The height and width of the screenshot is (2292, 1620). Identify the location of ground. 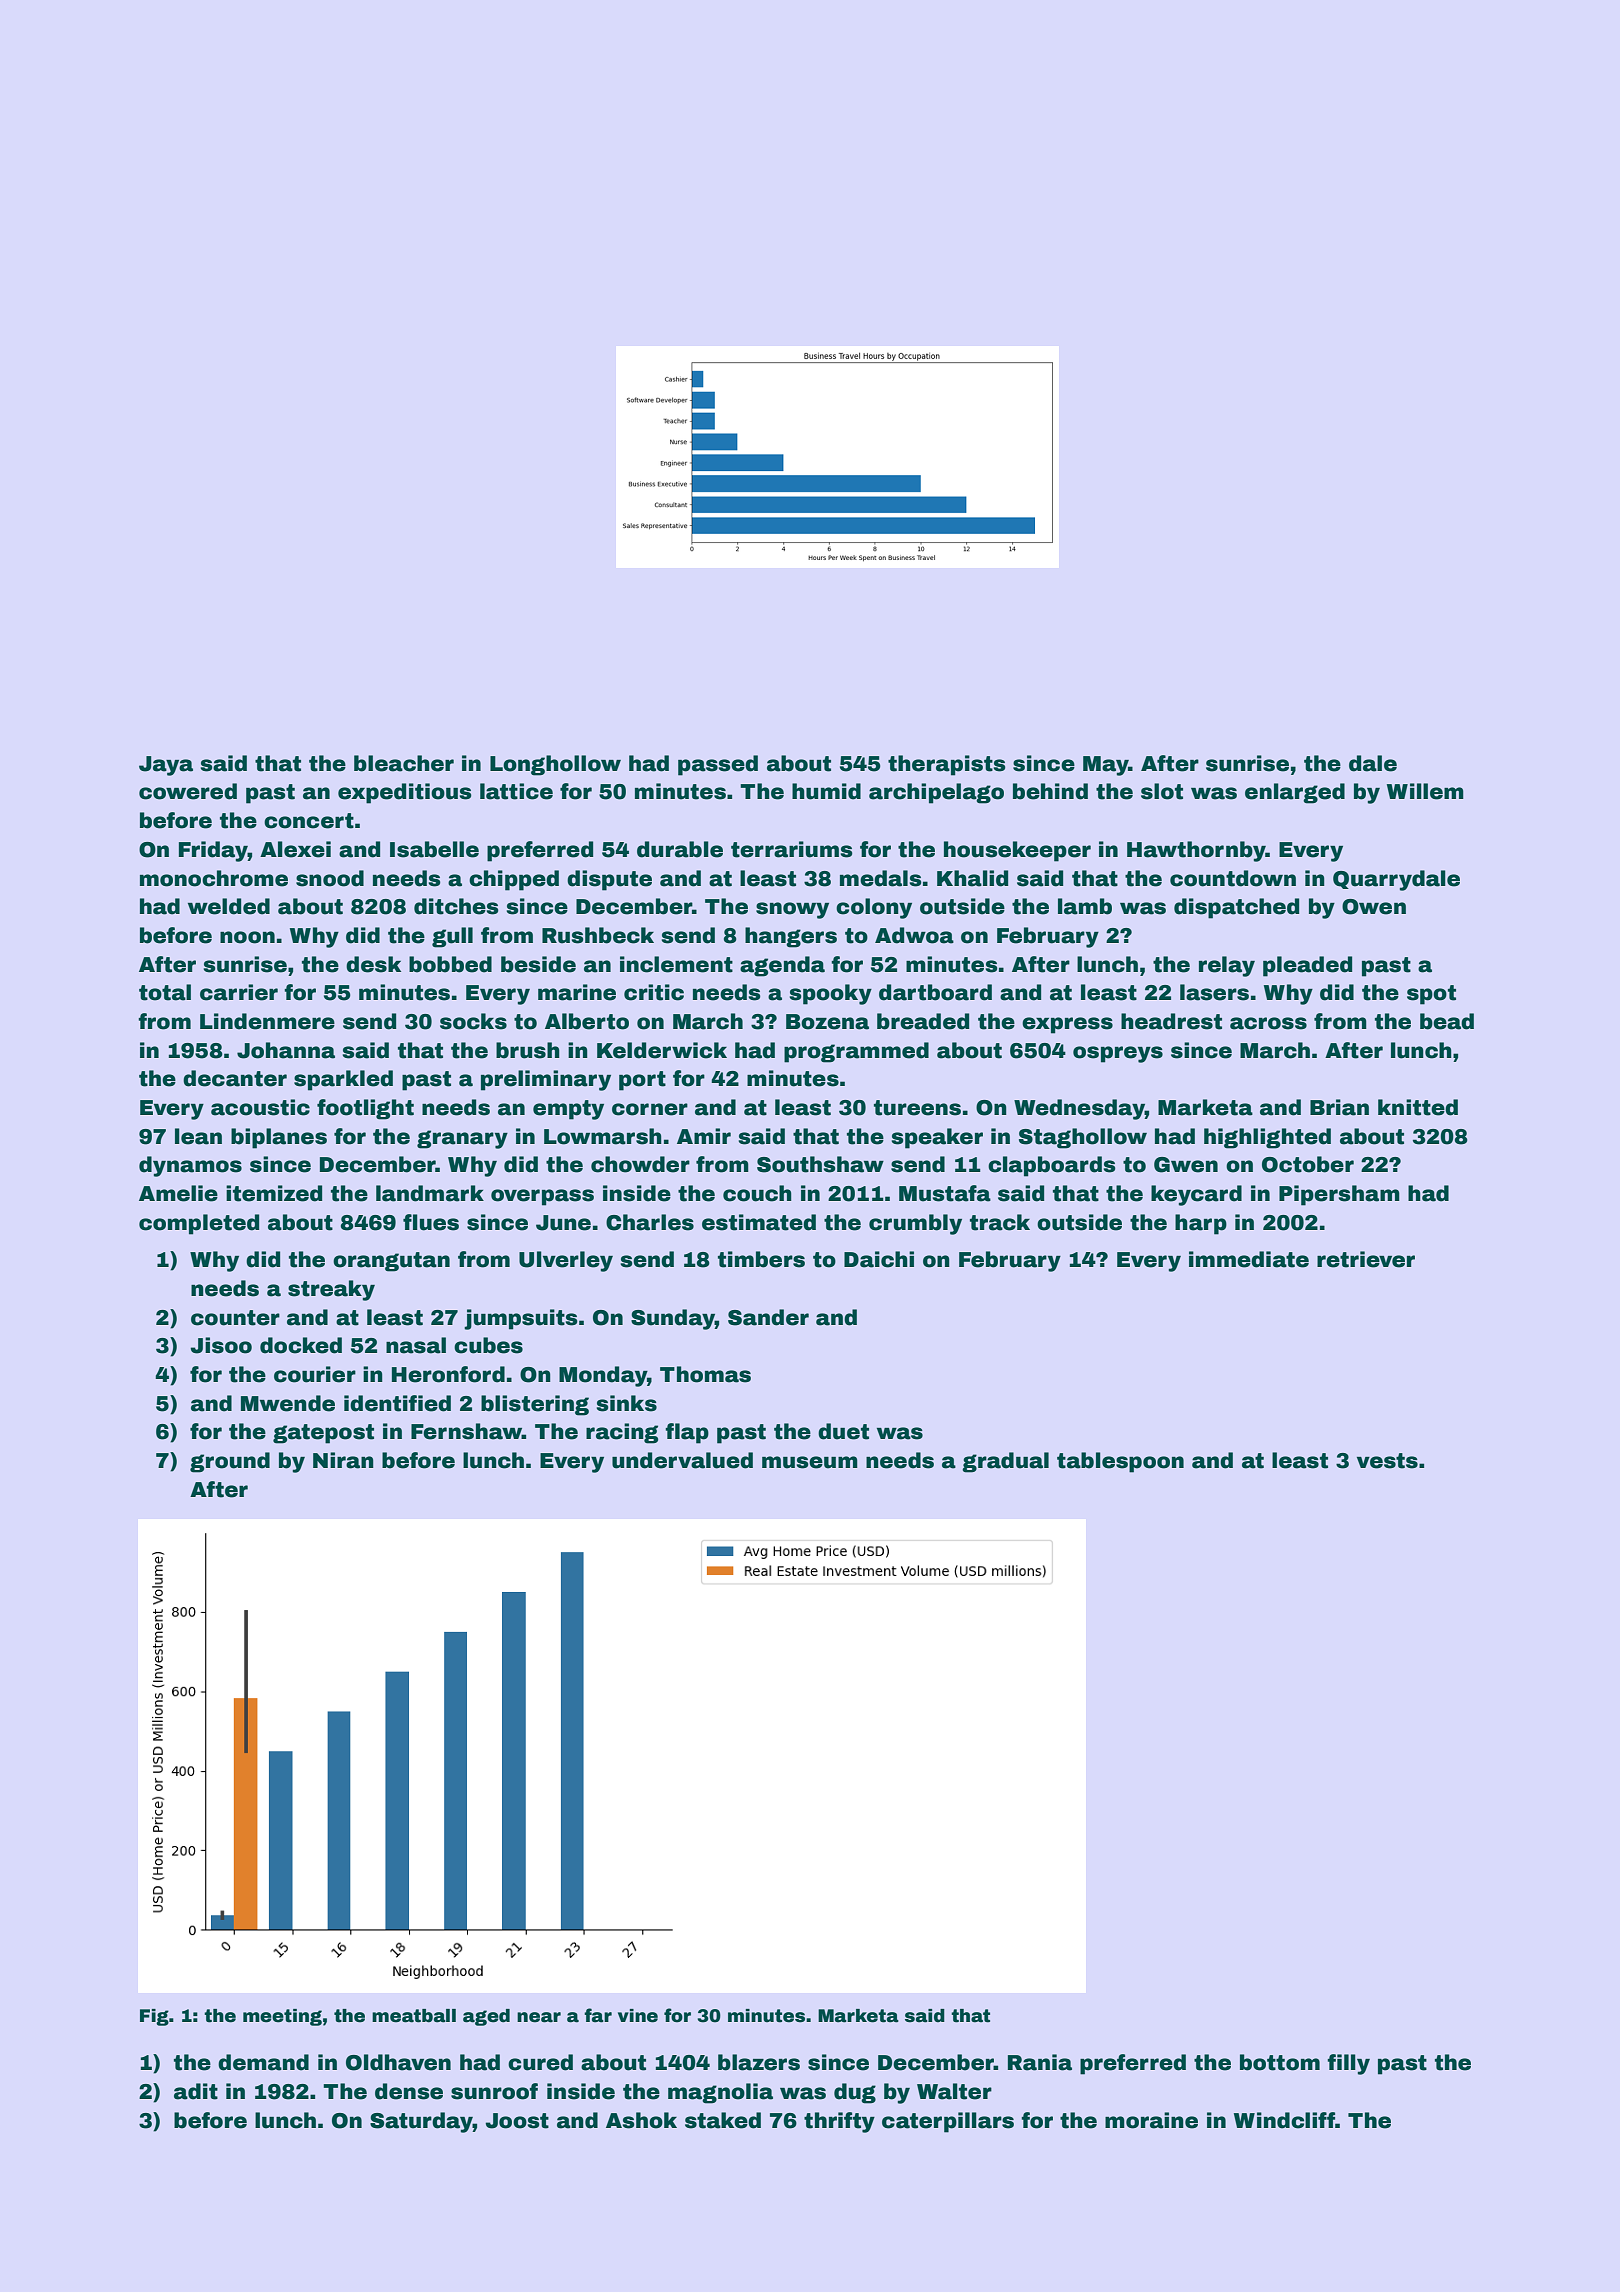
(230, 1462).
